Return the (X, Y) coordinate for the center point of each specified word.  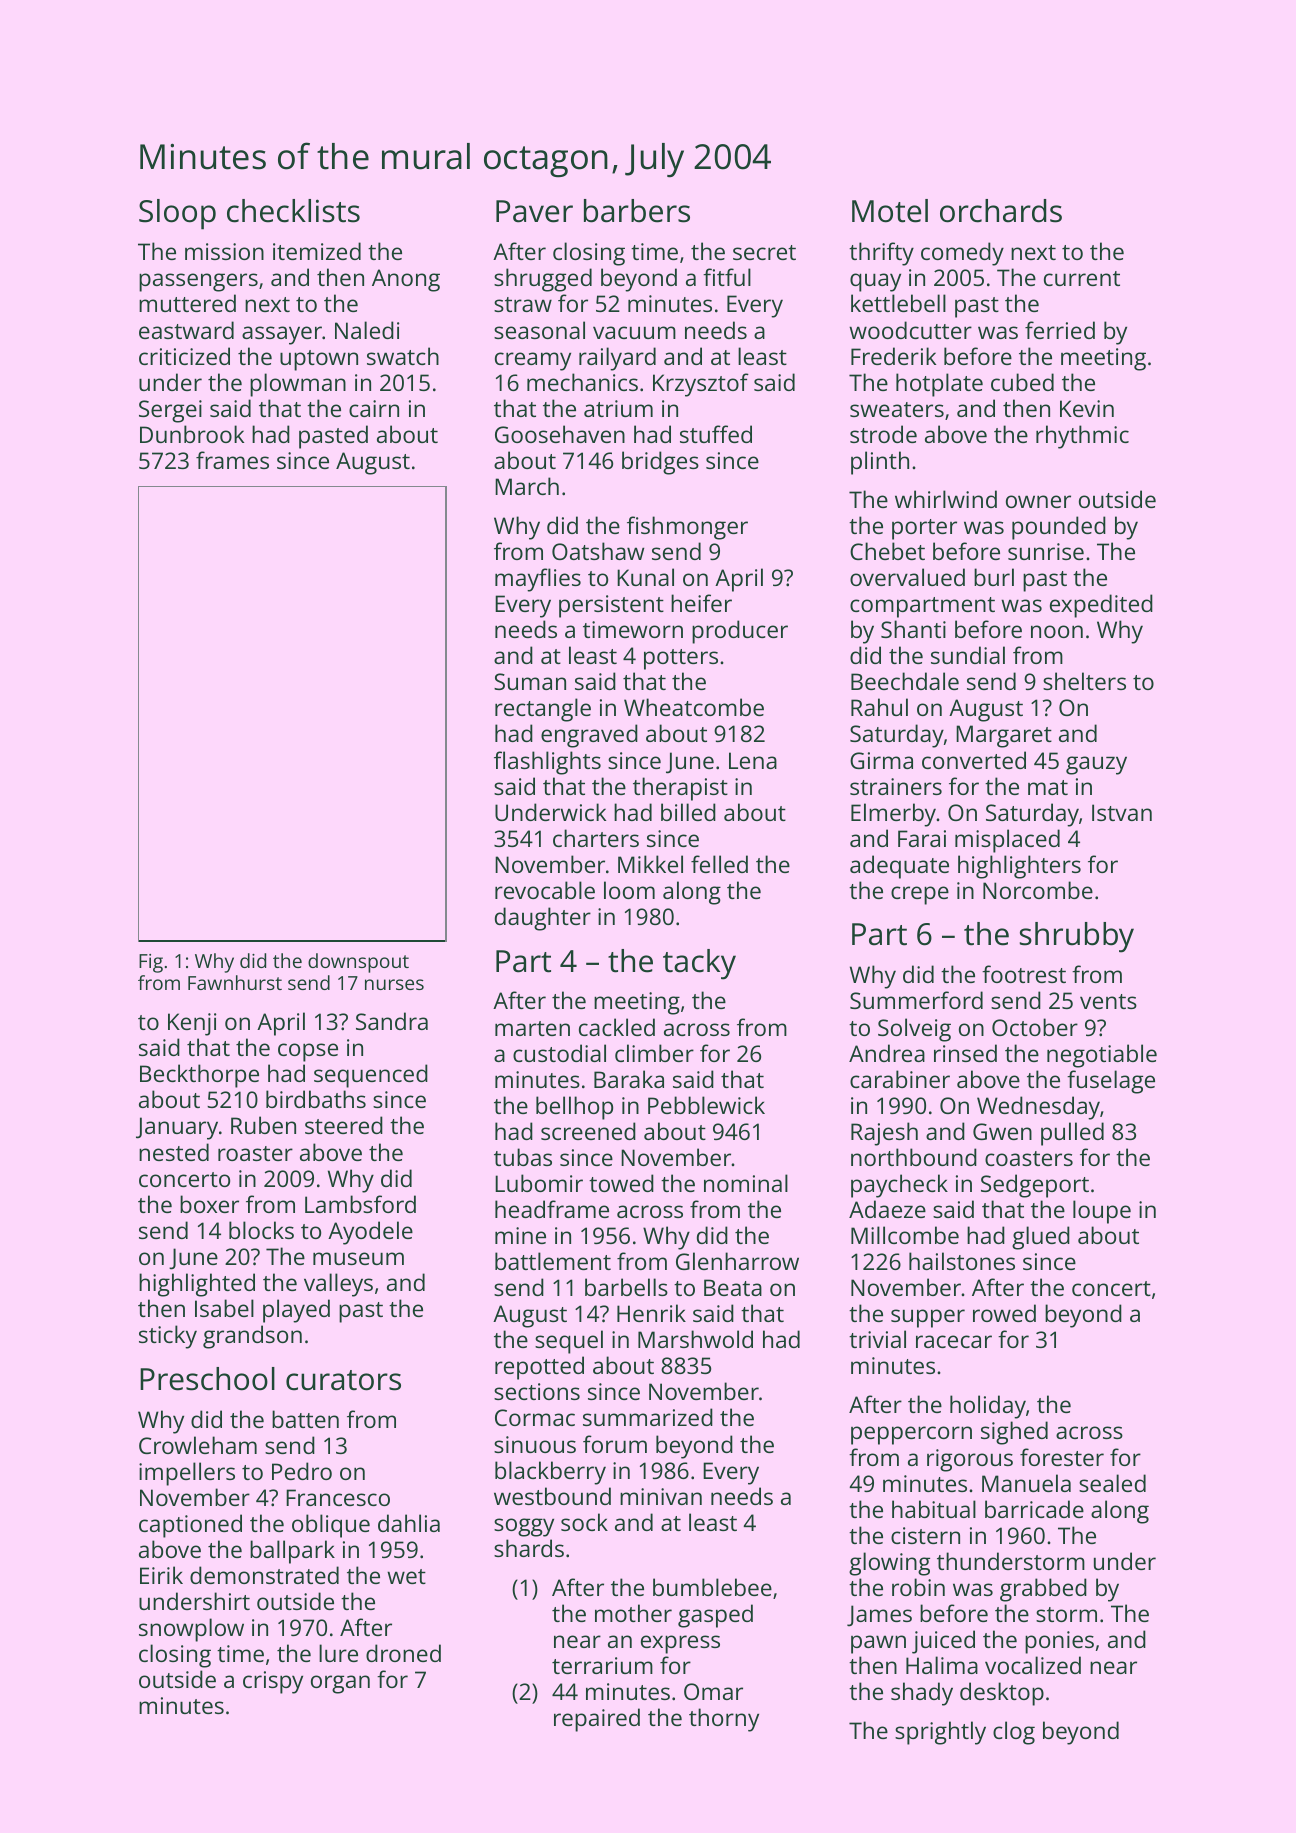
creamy (533, 361)
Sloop (177, 214)
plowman (298, 385)
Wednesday (1038, 1108)
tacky (699, 964)
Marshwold (695, 1339)
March (527, 486)
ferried (1060, 330)
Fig (151, 963)
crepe (920, 895)
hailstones (962, 1261)
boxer (209, 1204)
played (296, 1311)
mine (520, 1235)
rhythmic (1082, 437)
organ (340, 1684)
